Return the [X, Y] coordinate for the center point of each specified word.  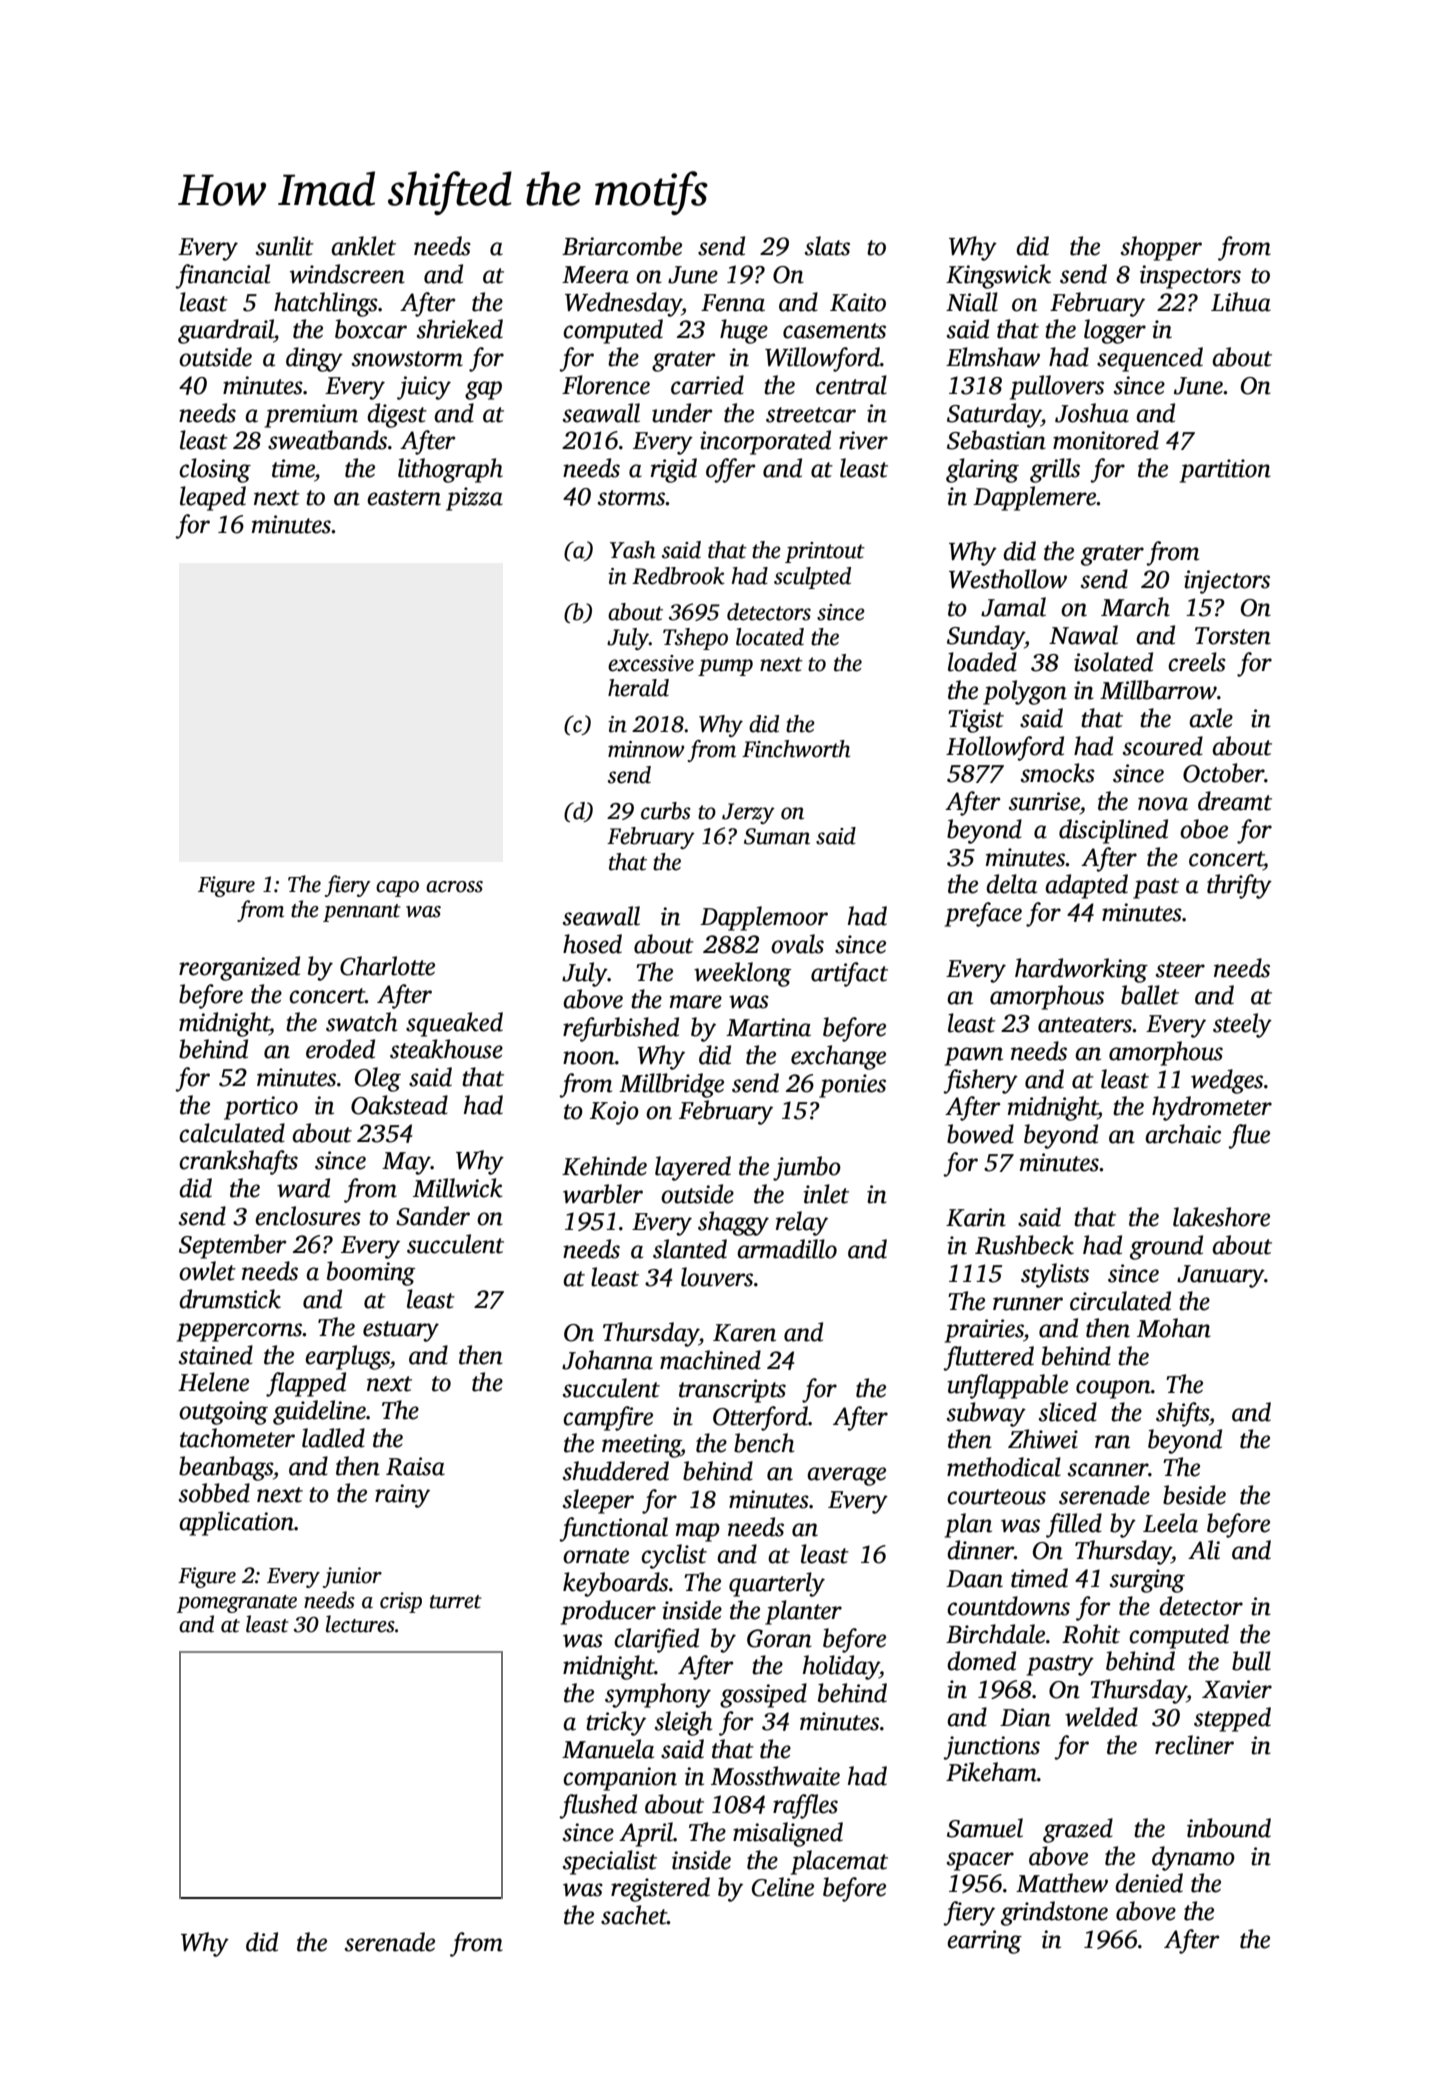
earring [984, 1942]
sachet [634, 1915]
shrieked [460, 329]
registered [660, 1889]
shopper [1161, 248]
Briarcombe [622, 246]
